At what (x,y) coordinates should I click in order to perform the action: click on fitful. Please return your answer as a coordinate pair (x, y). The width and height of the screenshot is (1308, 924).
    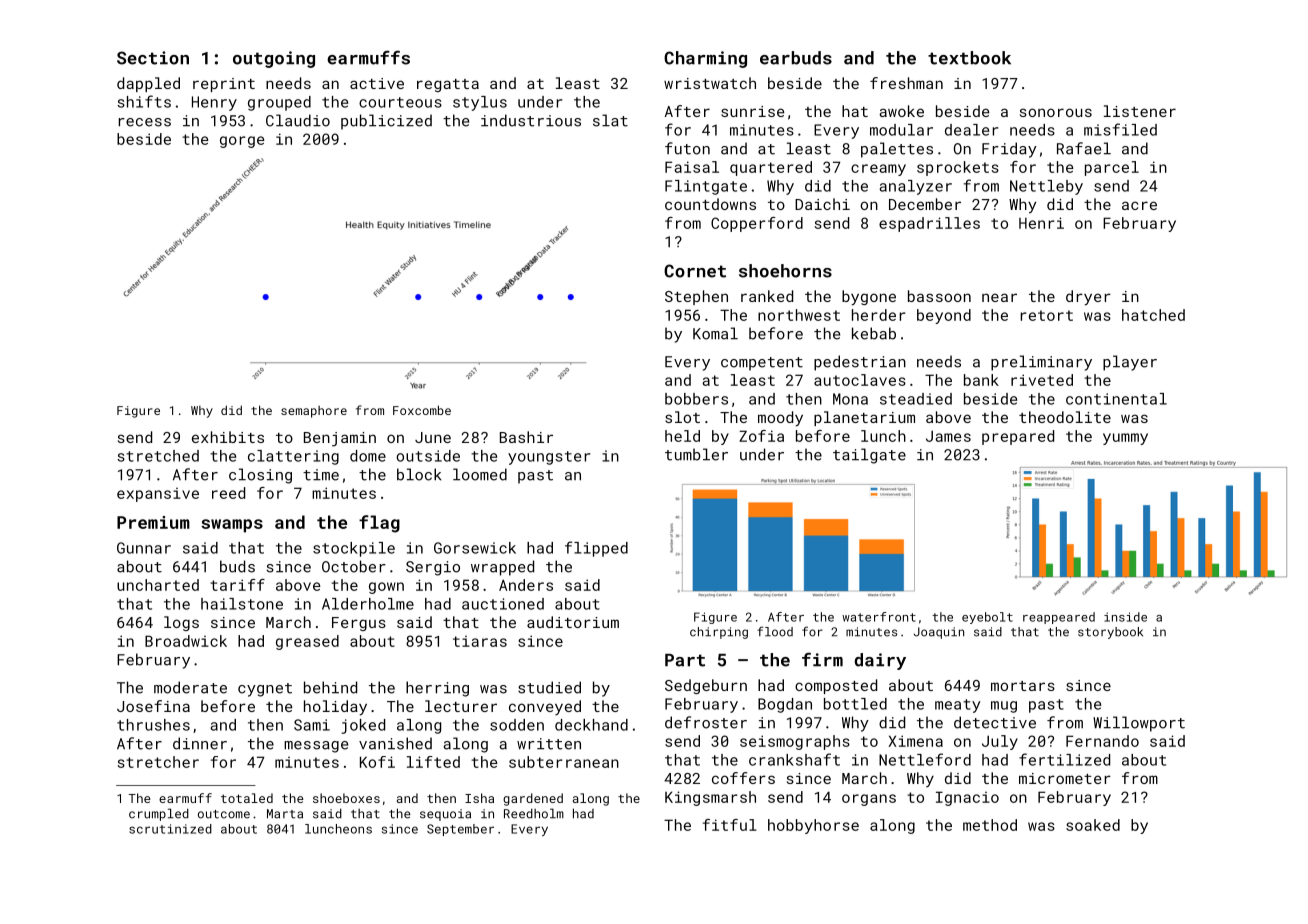
    Looking at the image, I should click on (730, 825).
